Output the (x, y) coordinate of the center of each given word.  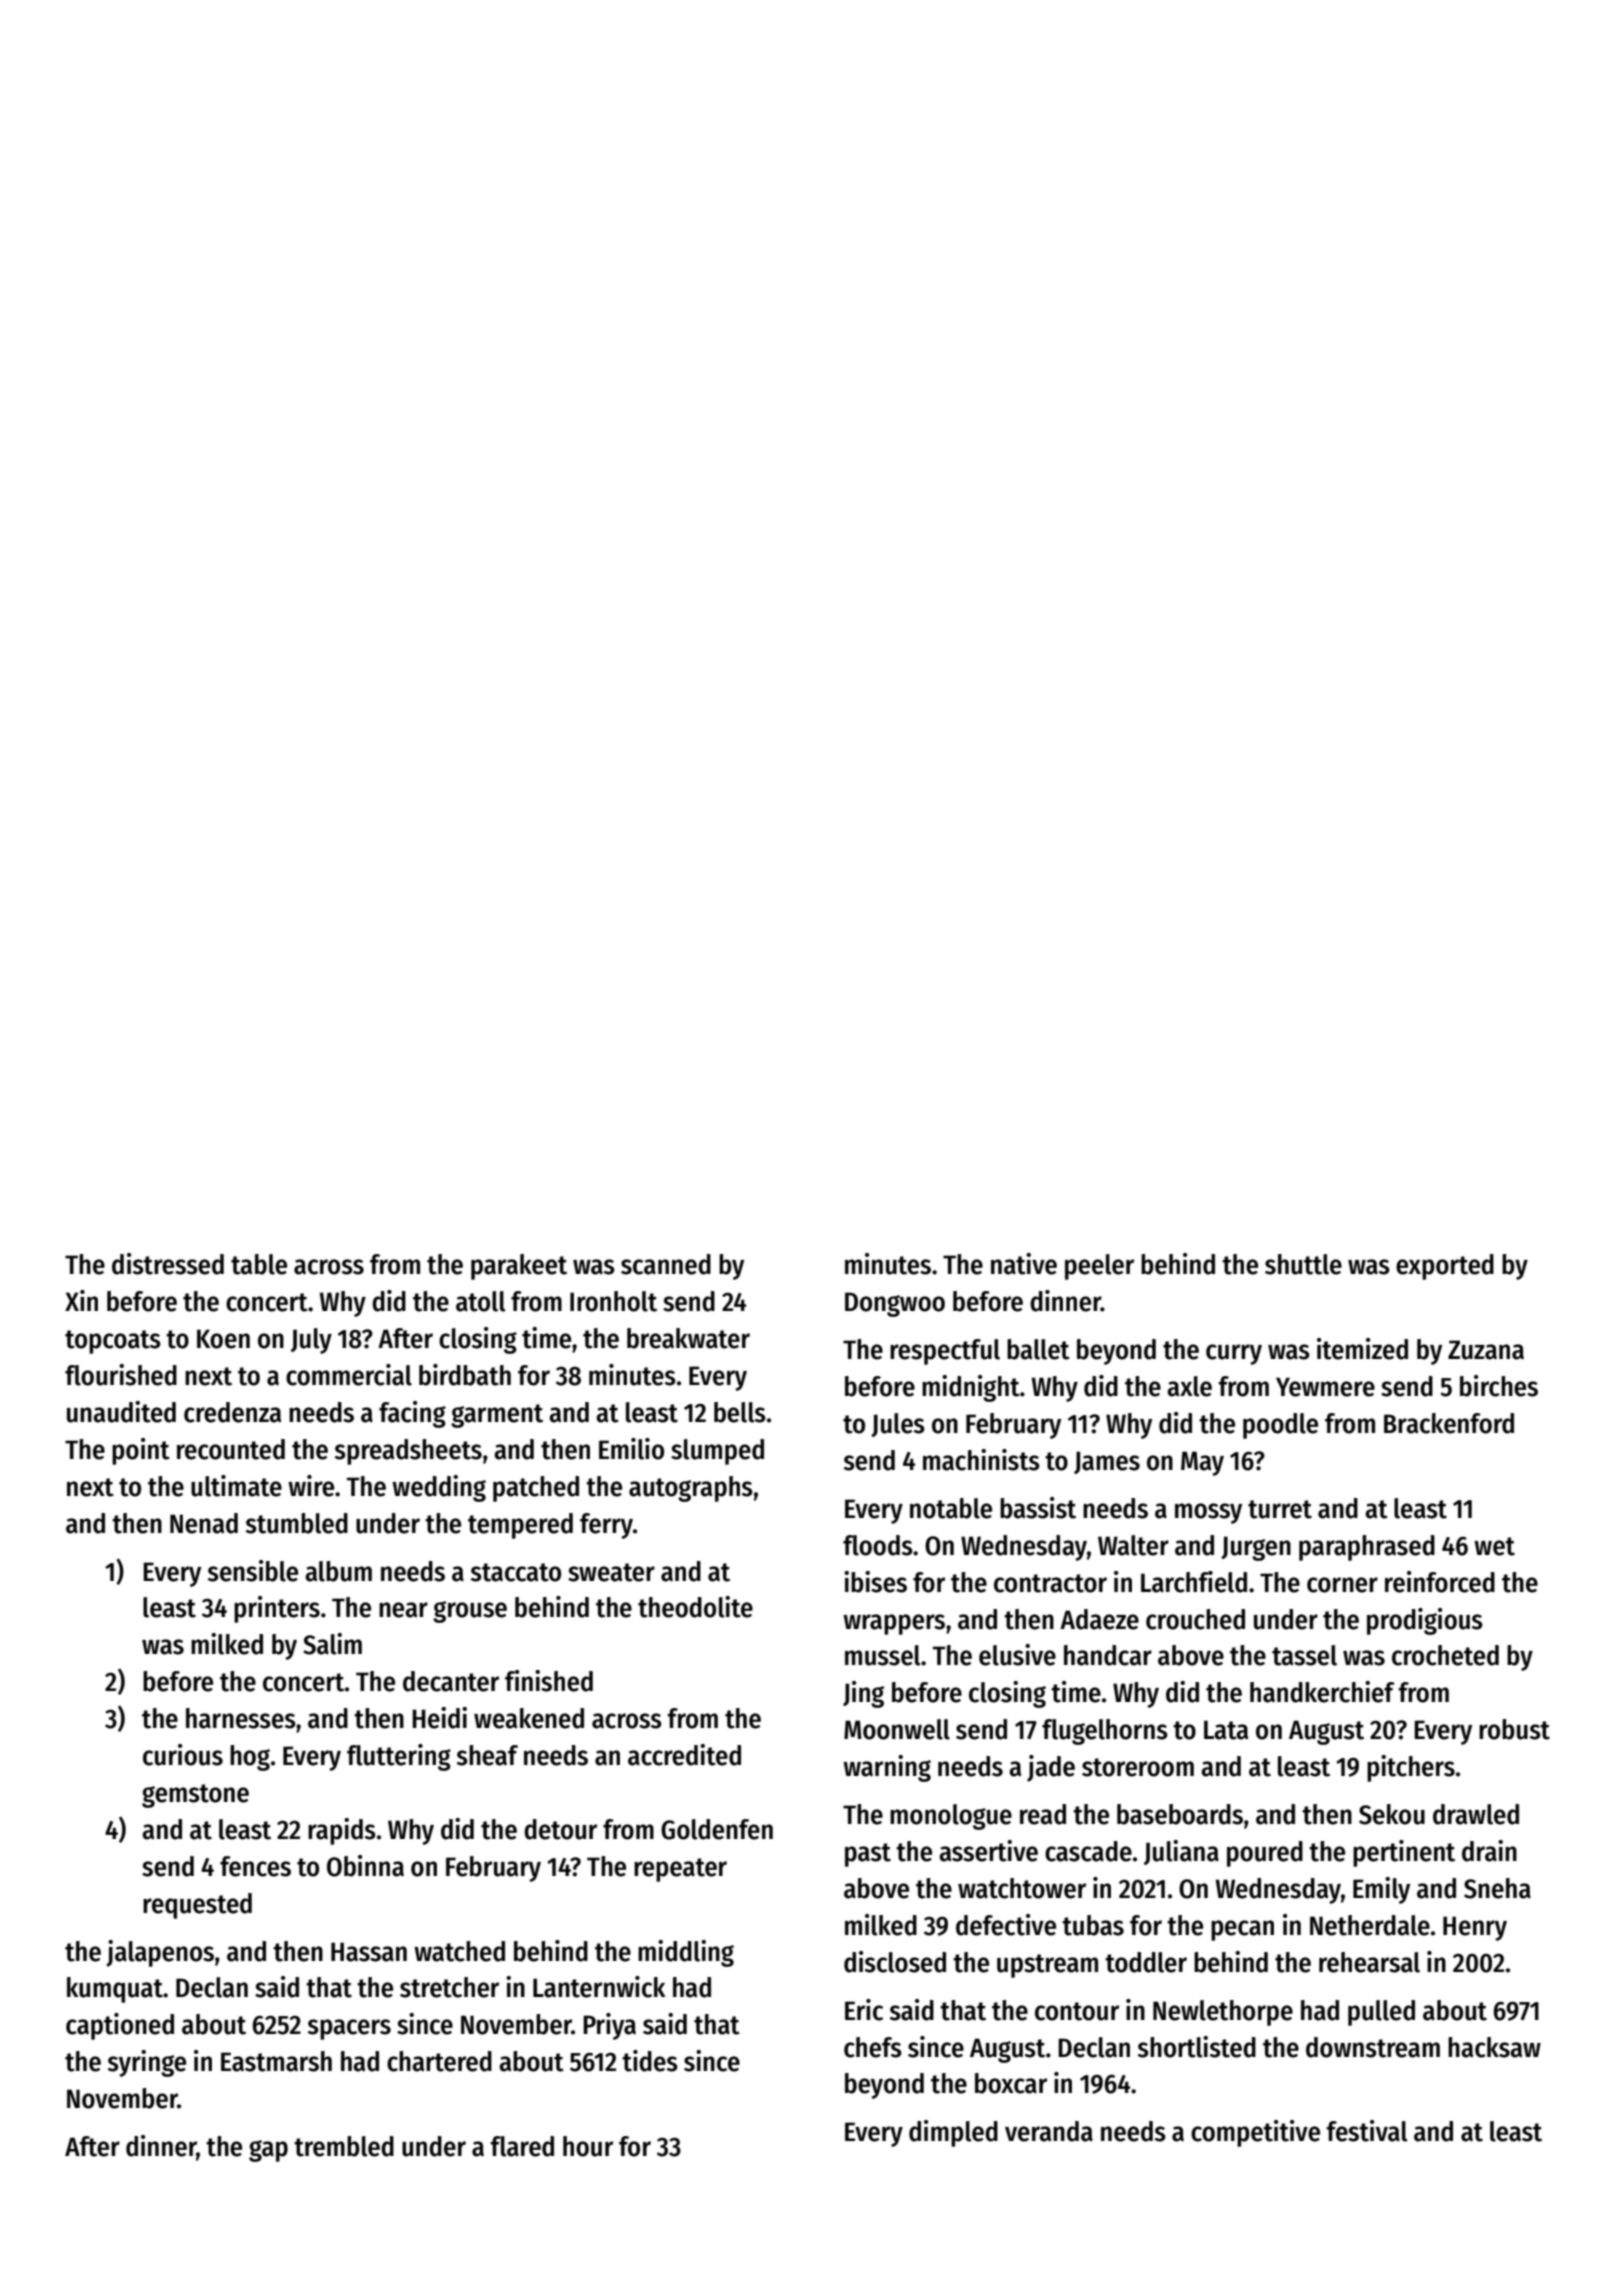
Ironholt (613, 1301)
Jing (863, 1694)
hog (250, 1758)
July (311, 1341)
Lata (1226, 1730)
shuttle (1303, 1264)
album (338, 1571)
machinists (981, 1460)
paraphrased (1367, 1548)
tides (650, 2061)
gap (268, 2151)
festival (1367, 2131)
